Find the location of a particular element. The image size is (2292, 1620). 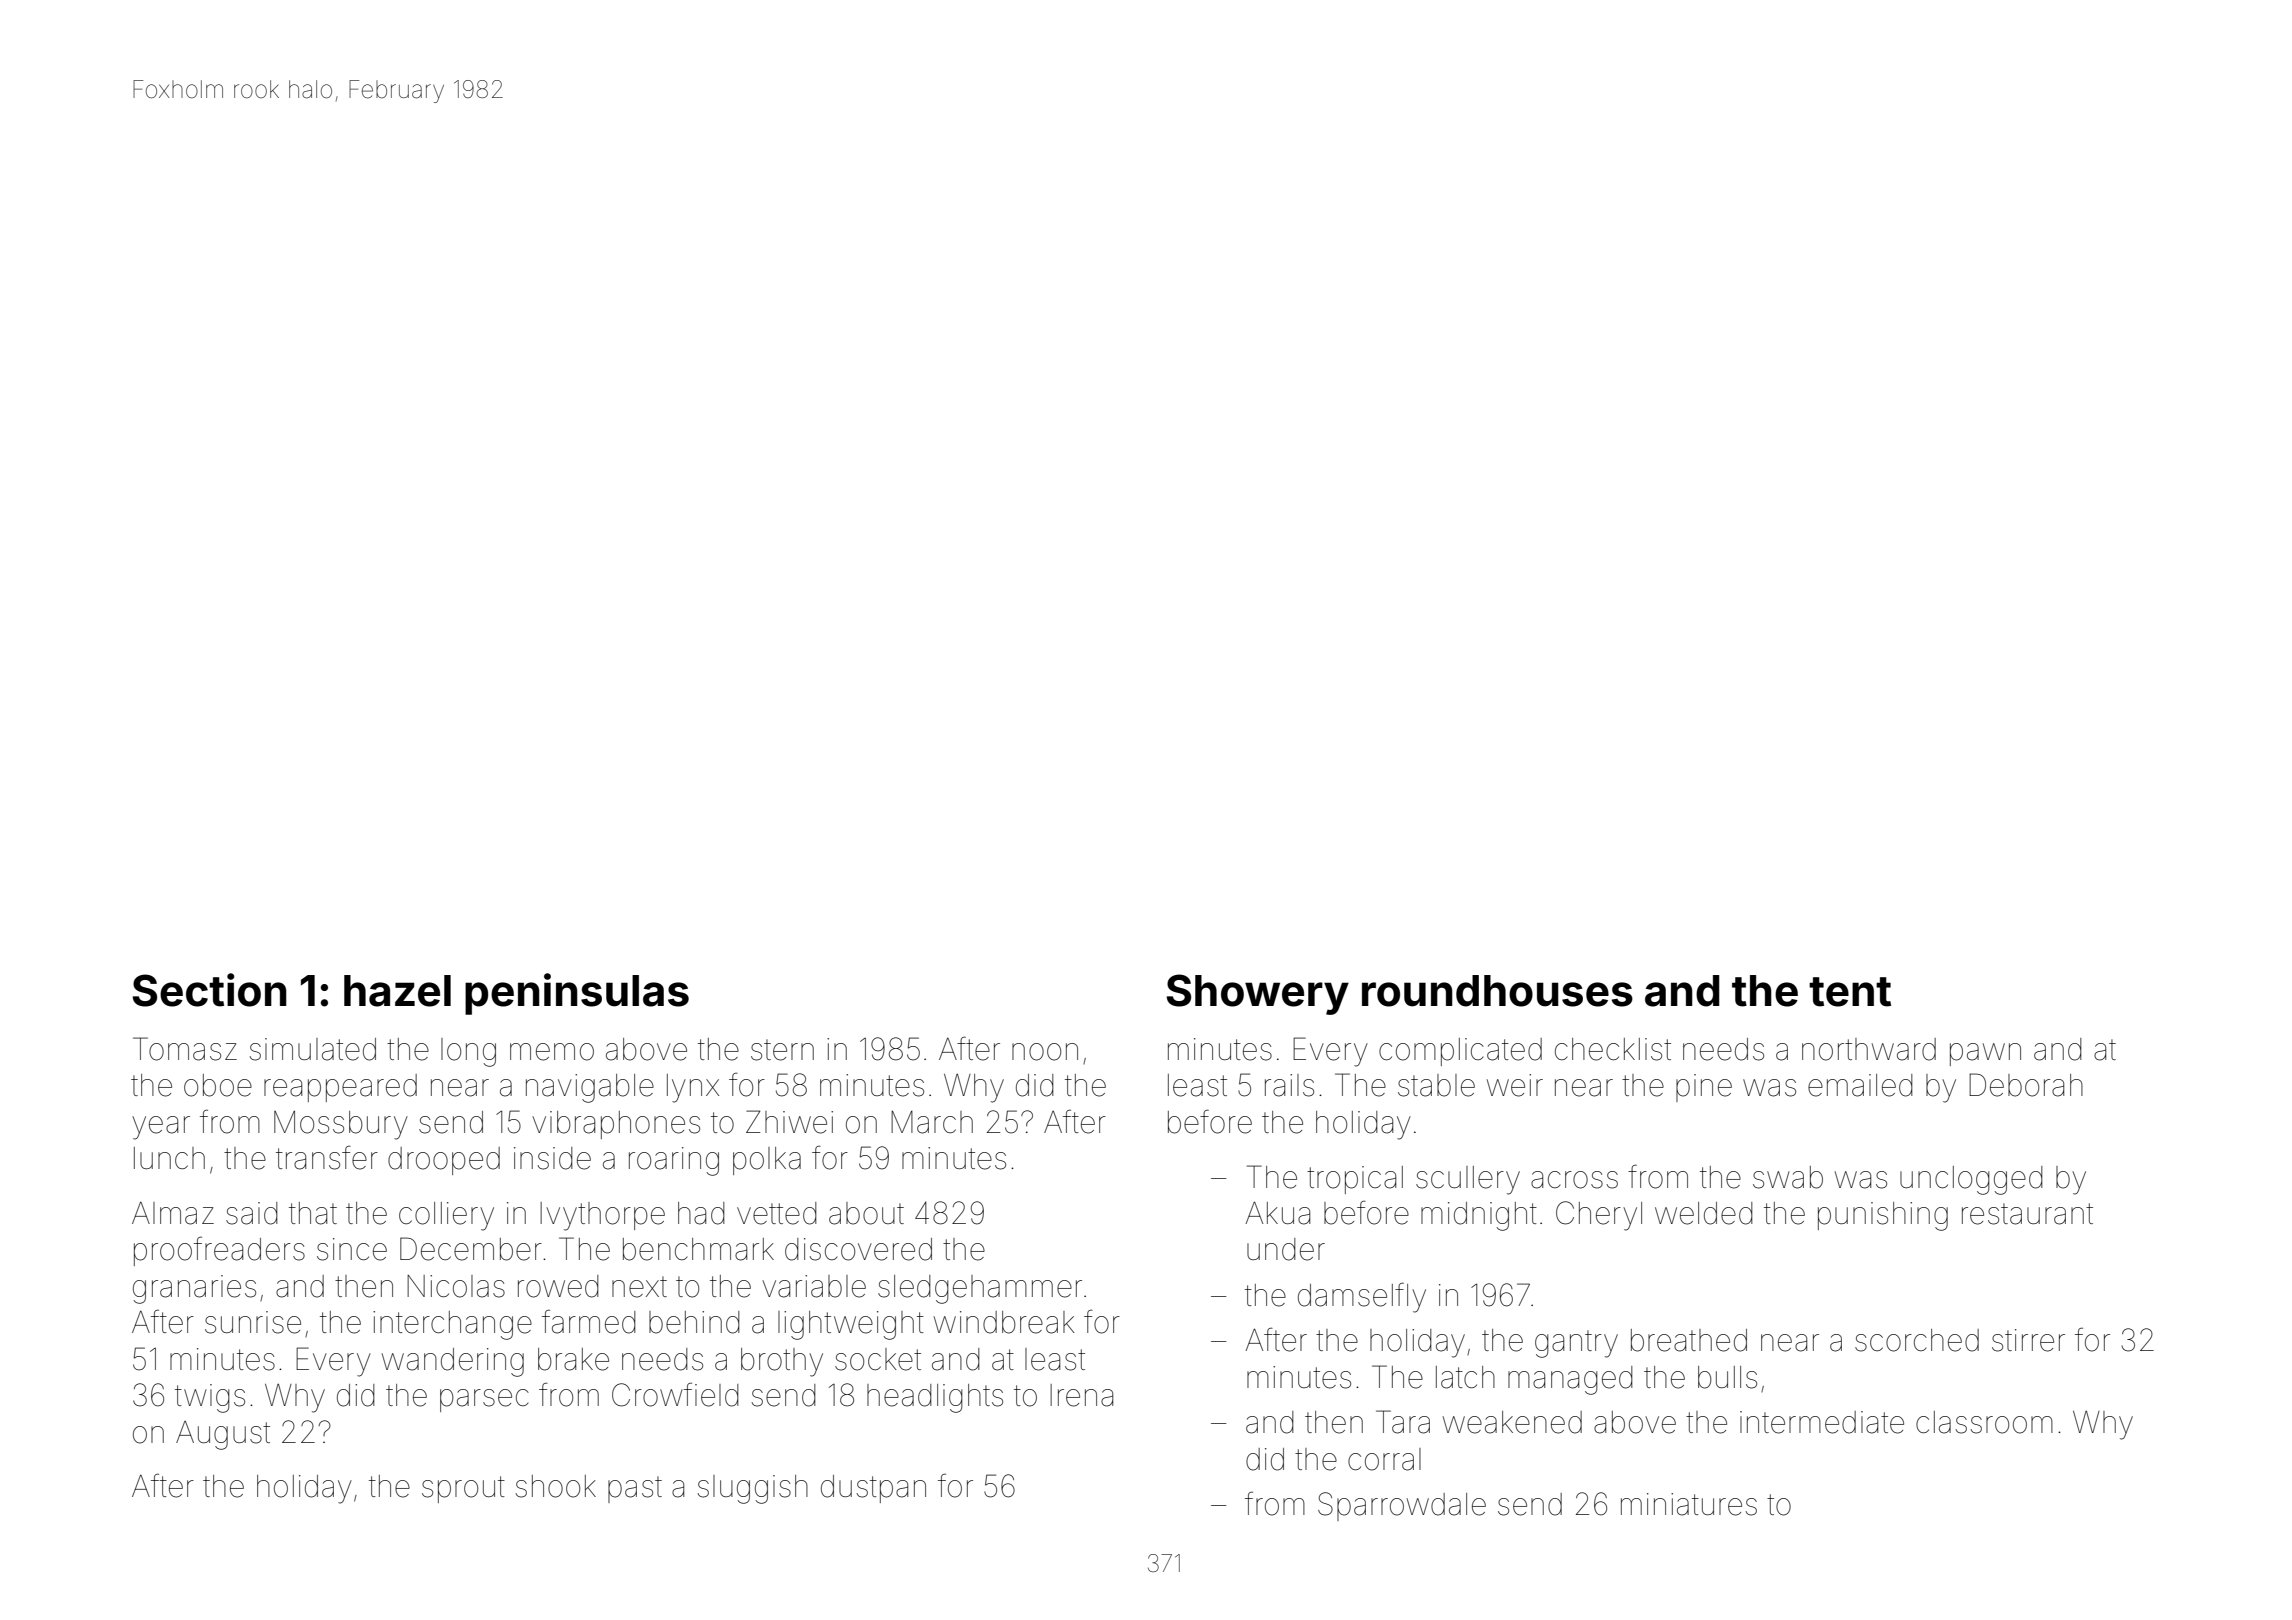

tent is located at coordinates (1850, 992).
